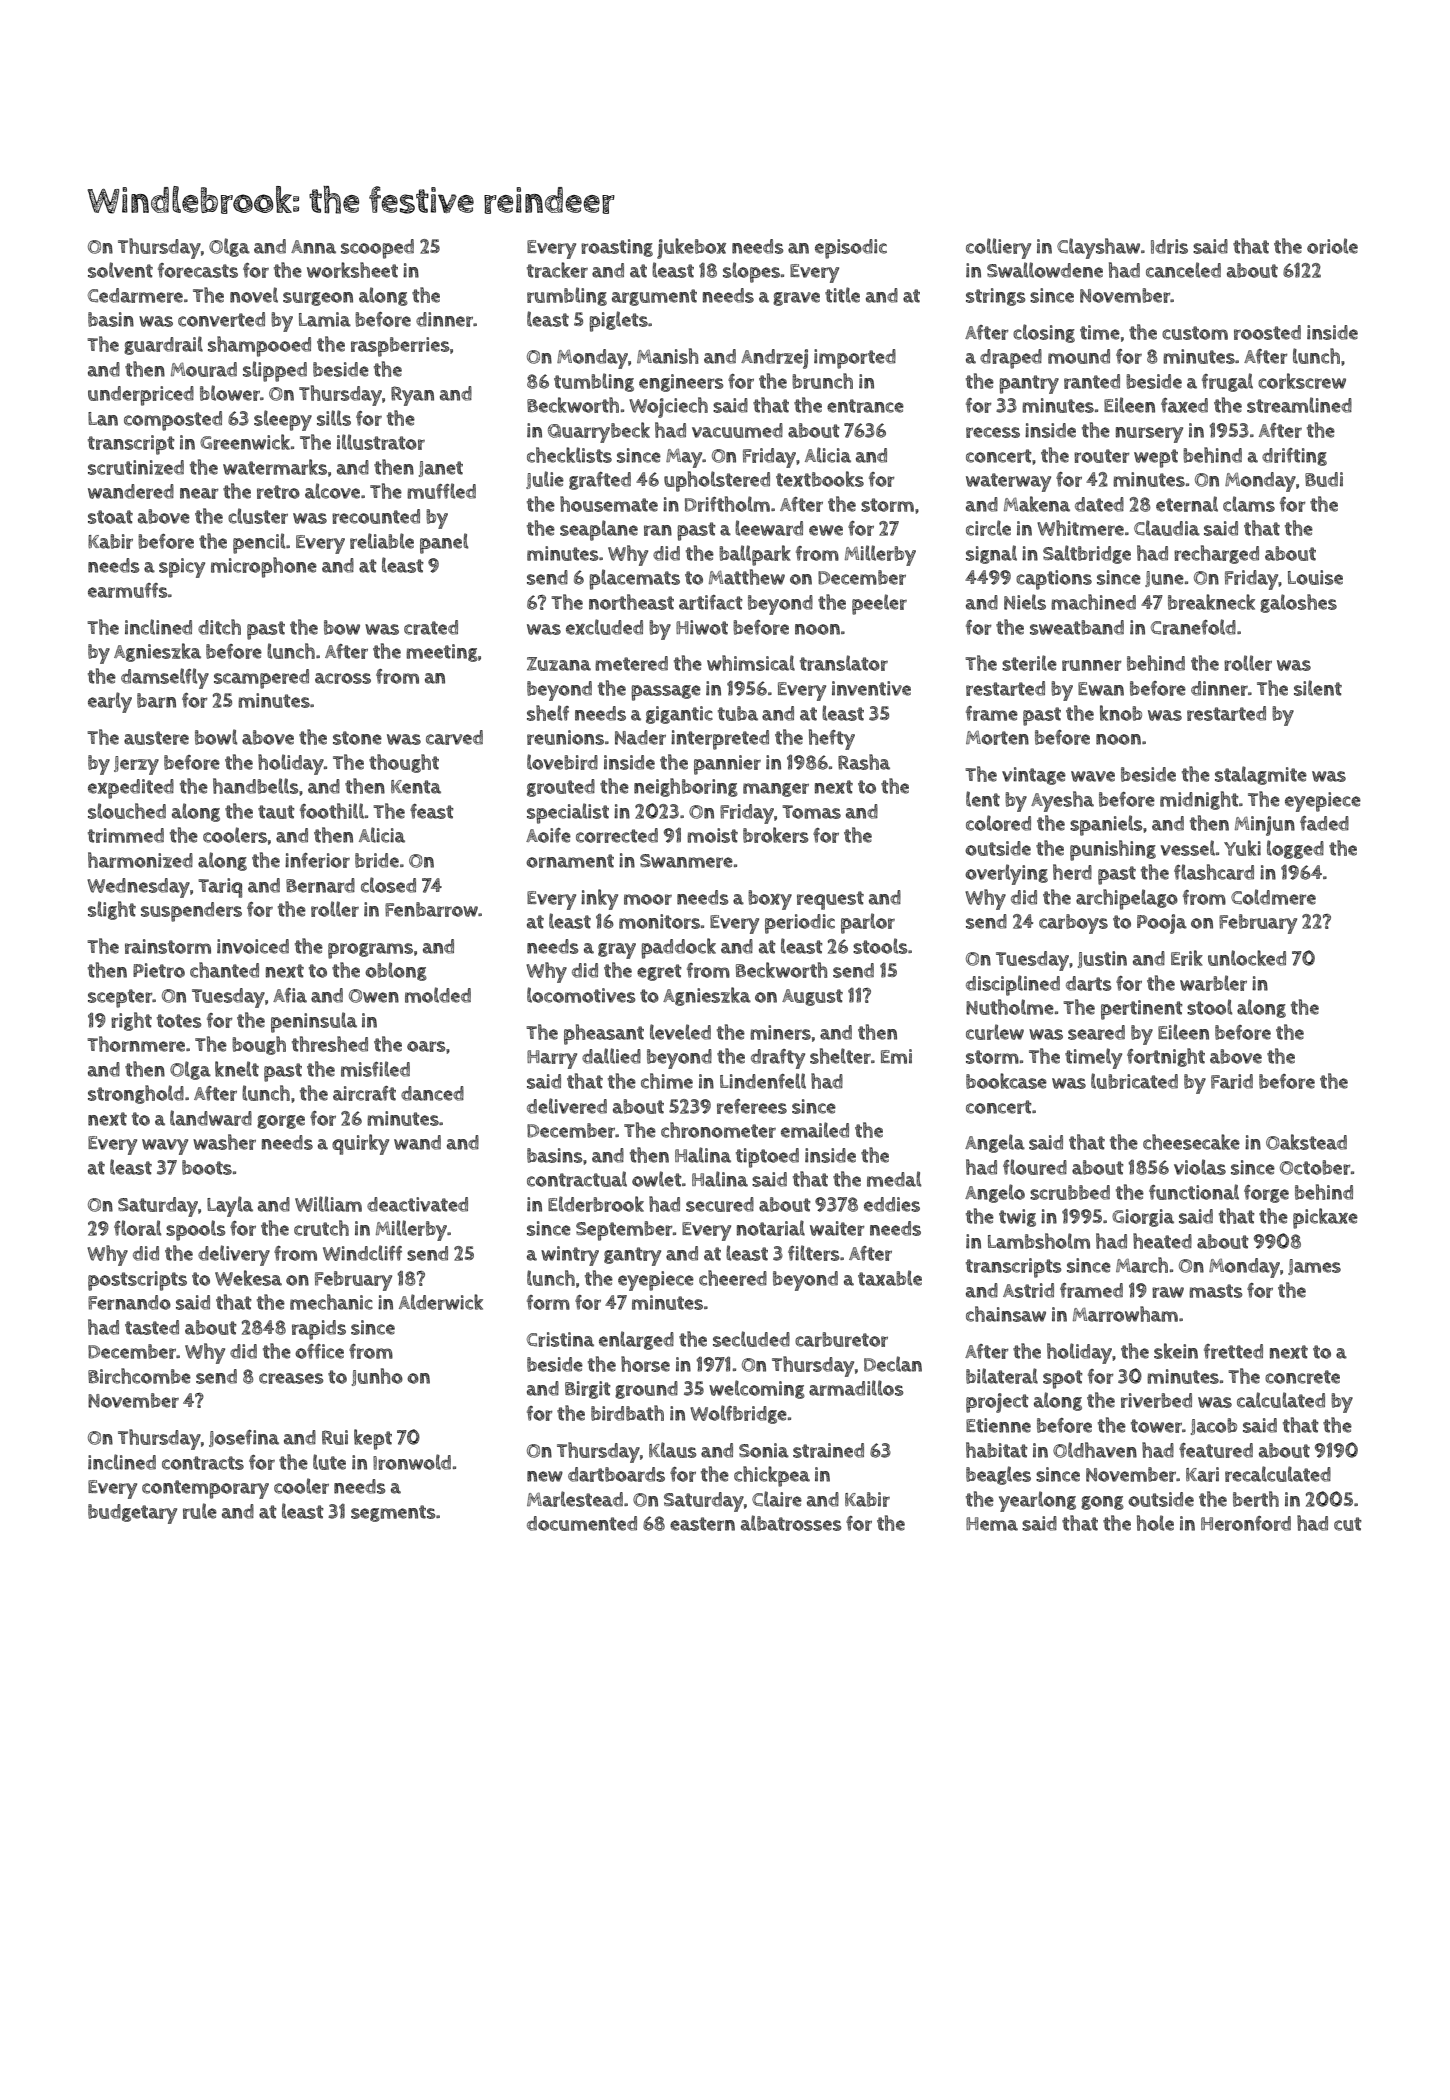 The image size is (1450, 2100). I want to click on excluded, so click(604, 627).
